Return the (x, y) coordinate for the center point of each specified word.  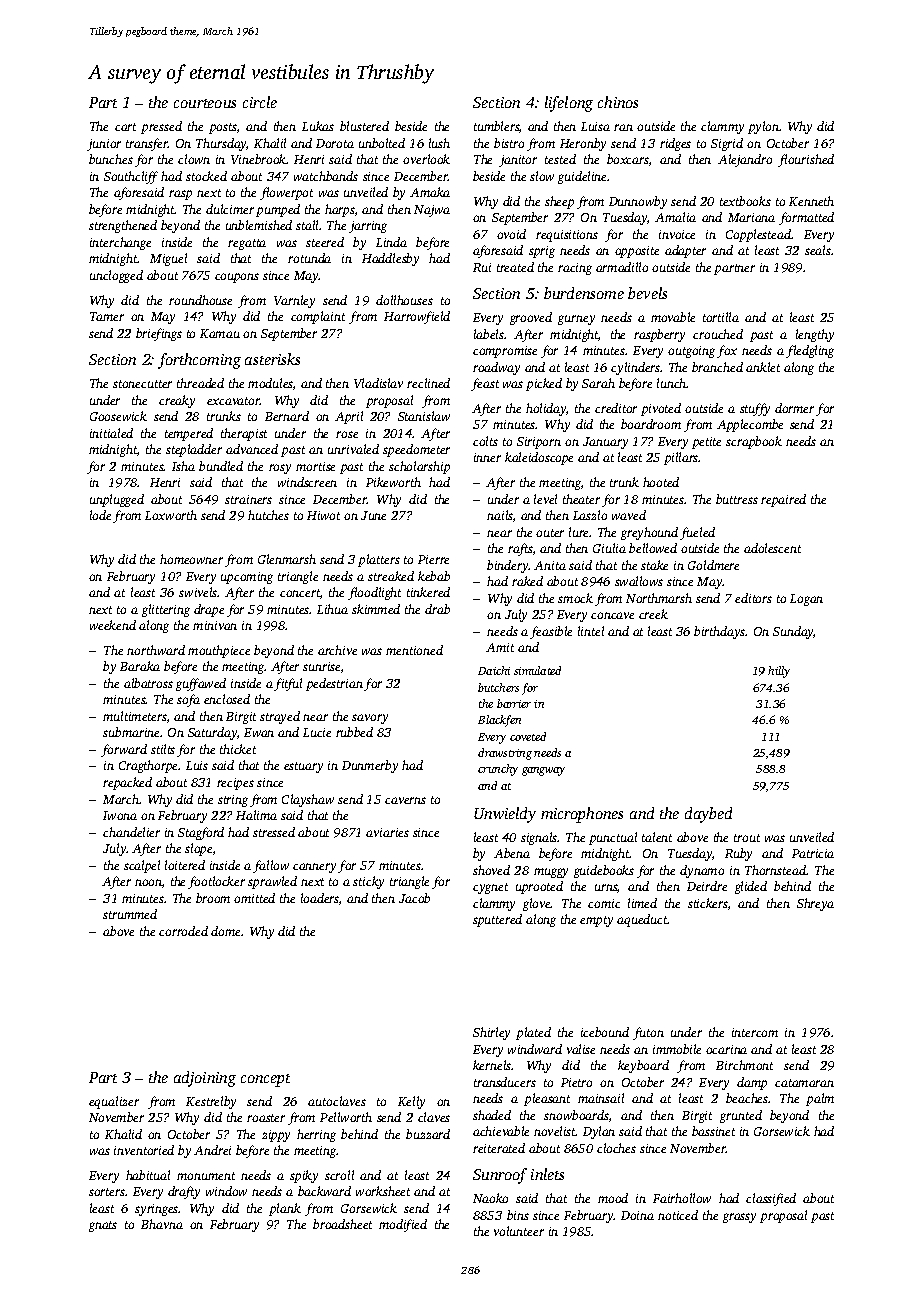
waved (629, 515)
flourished (806, 160)
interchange (120, 243)
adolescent (772, 548)
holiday (546, 409)
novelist (555, 1131)
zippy (276, 1136)
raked (527, 581)
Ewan (259, 732)
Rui (482, 267)
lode (100, 515)
